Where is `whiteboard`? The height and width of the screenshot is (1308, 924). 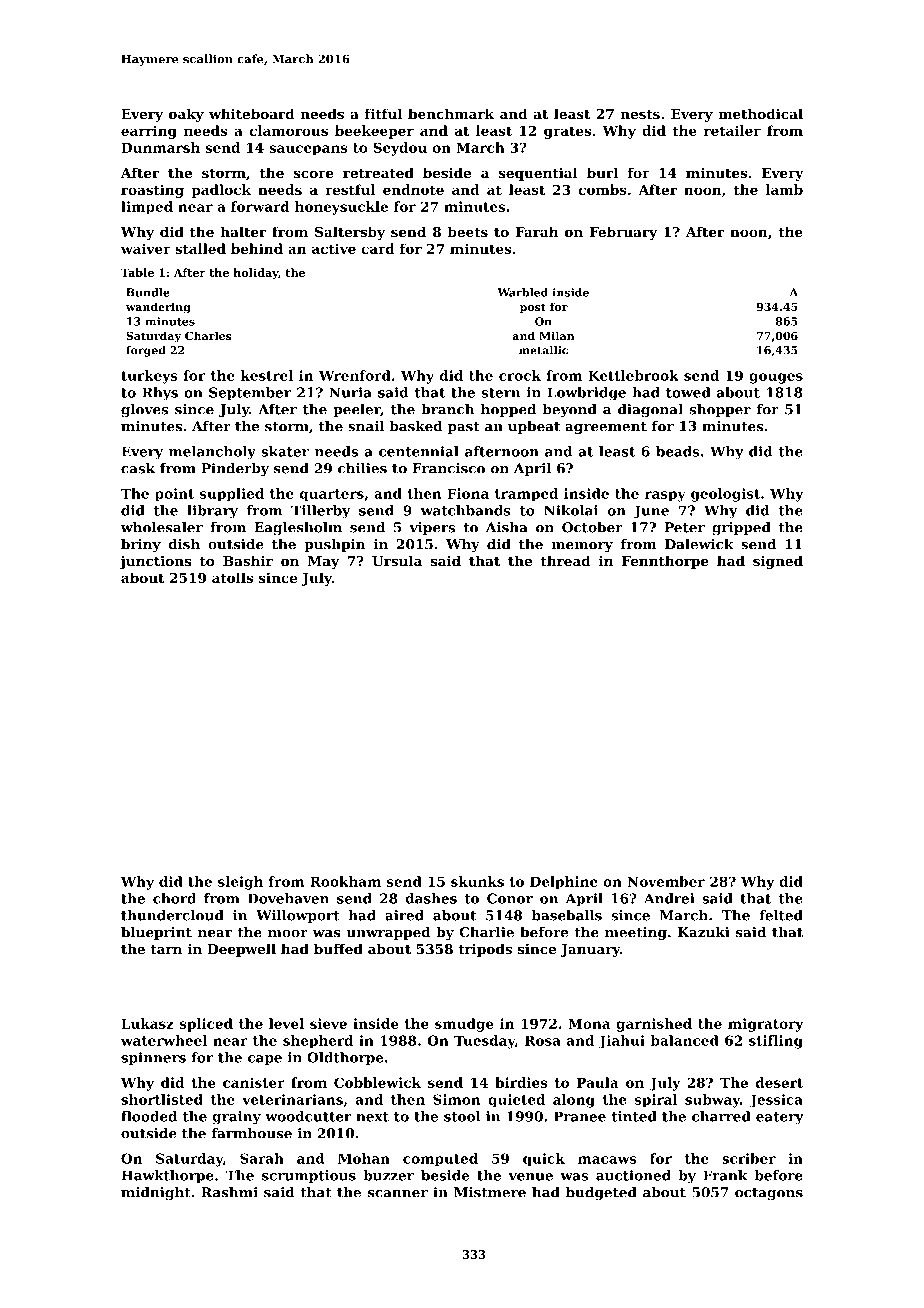
whiteboard is located at coordinates (252, 113).
